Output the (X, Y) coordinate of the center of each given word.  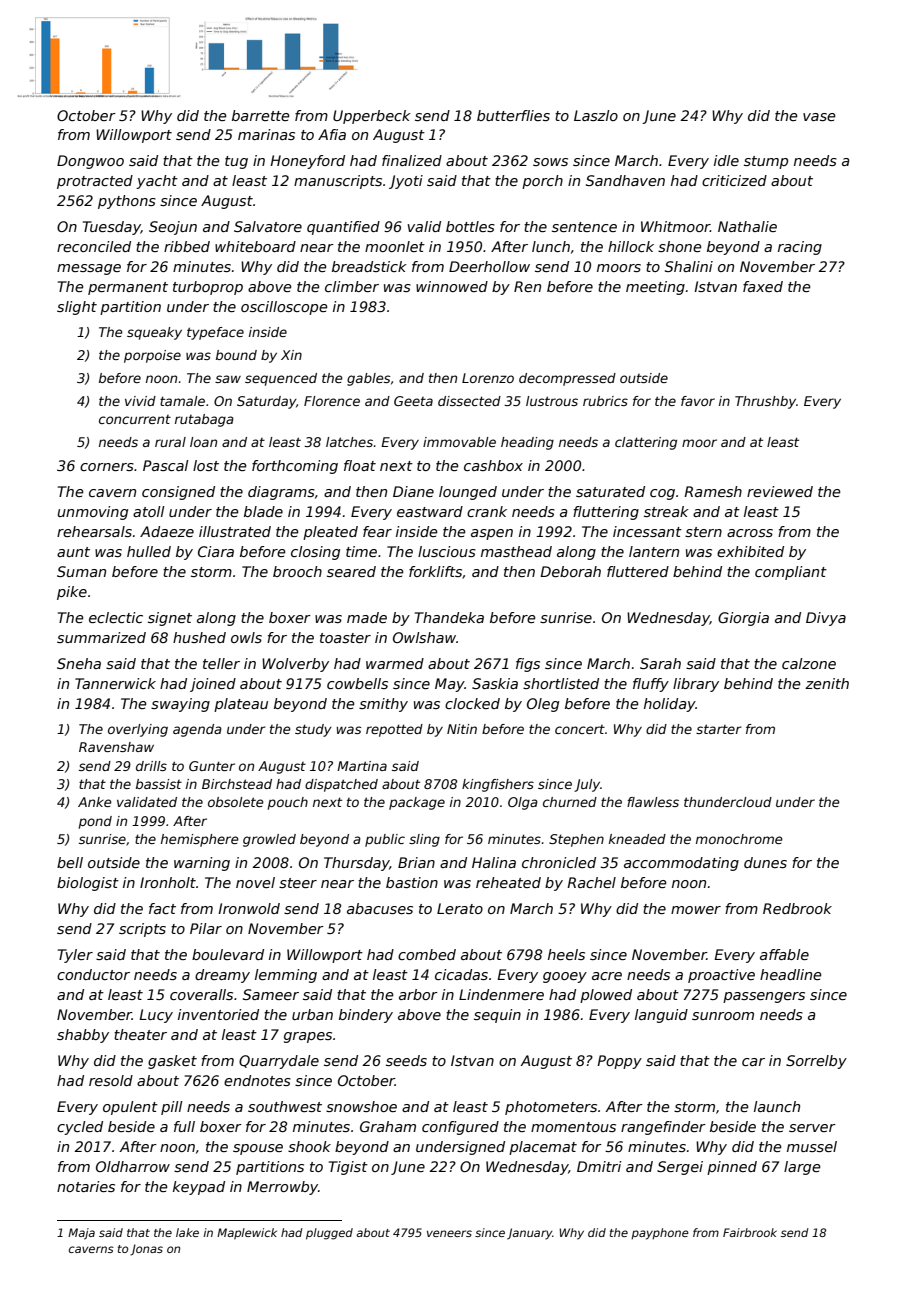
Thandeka (449, 617)
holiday (670, 705)
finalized (412, 160)
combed (427, 954)
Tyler (75, 956)
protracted (95, 182)
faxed (763, 286)
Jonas (146, 1250)
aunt (73, 552)
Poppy (619, 1062)
